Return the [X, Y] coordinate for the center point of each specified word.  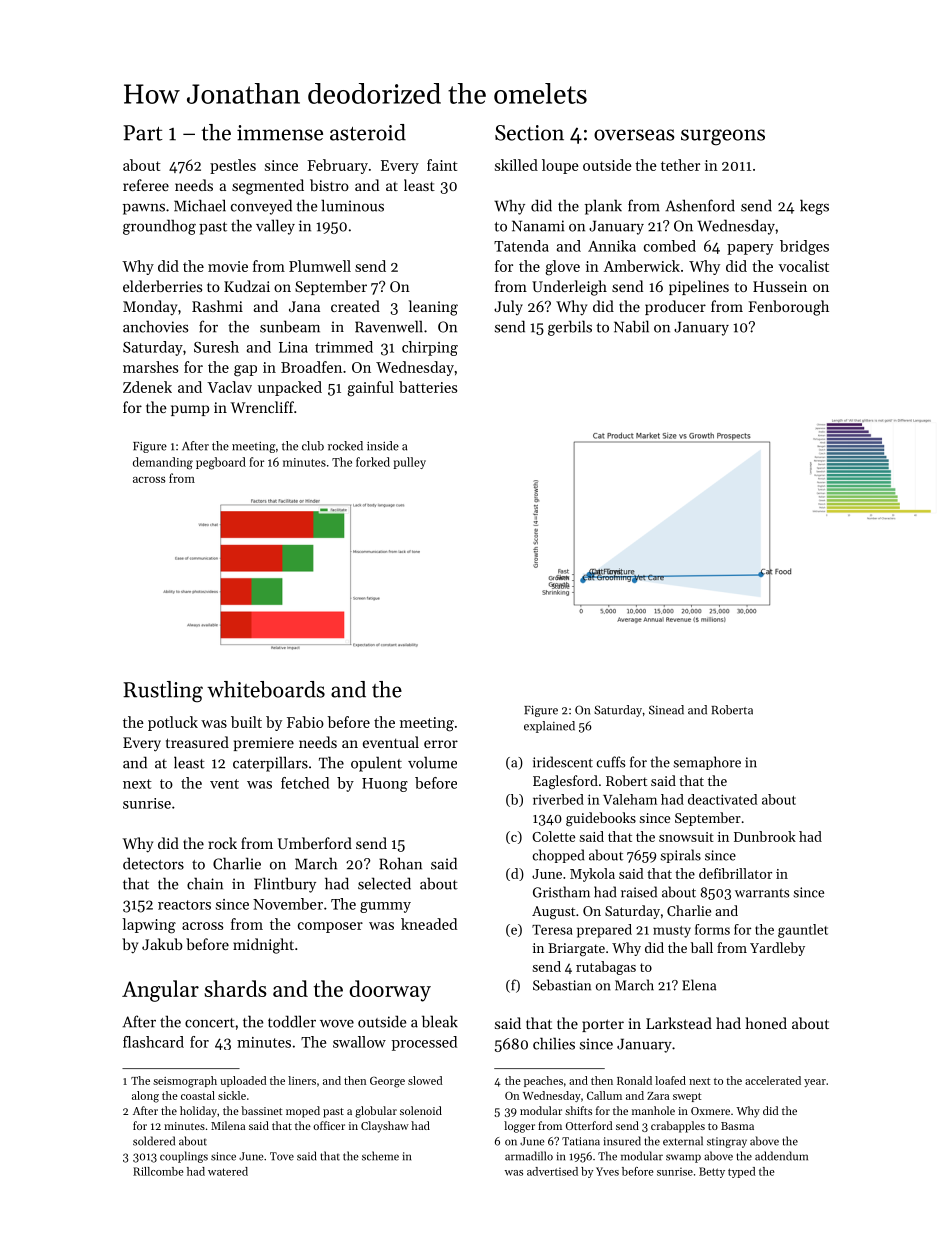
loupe [560, 166]
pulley [409, 463]
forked [373, 462]
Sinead [666, 710]
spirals [680, 856]
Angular [160, 991]
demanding [163, 463]
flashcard [153, 1042]
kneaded [429, 924]
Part [143, 133]
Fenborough [788, 308]
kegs [814, 207]
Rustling [163, 692]
